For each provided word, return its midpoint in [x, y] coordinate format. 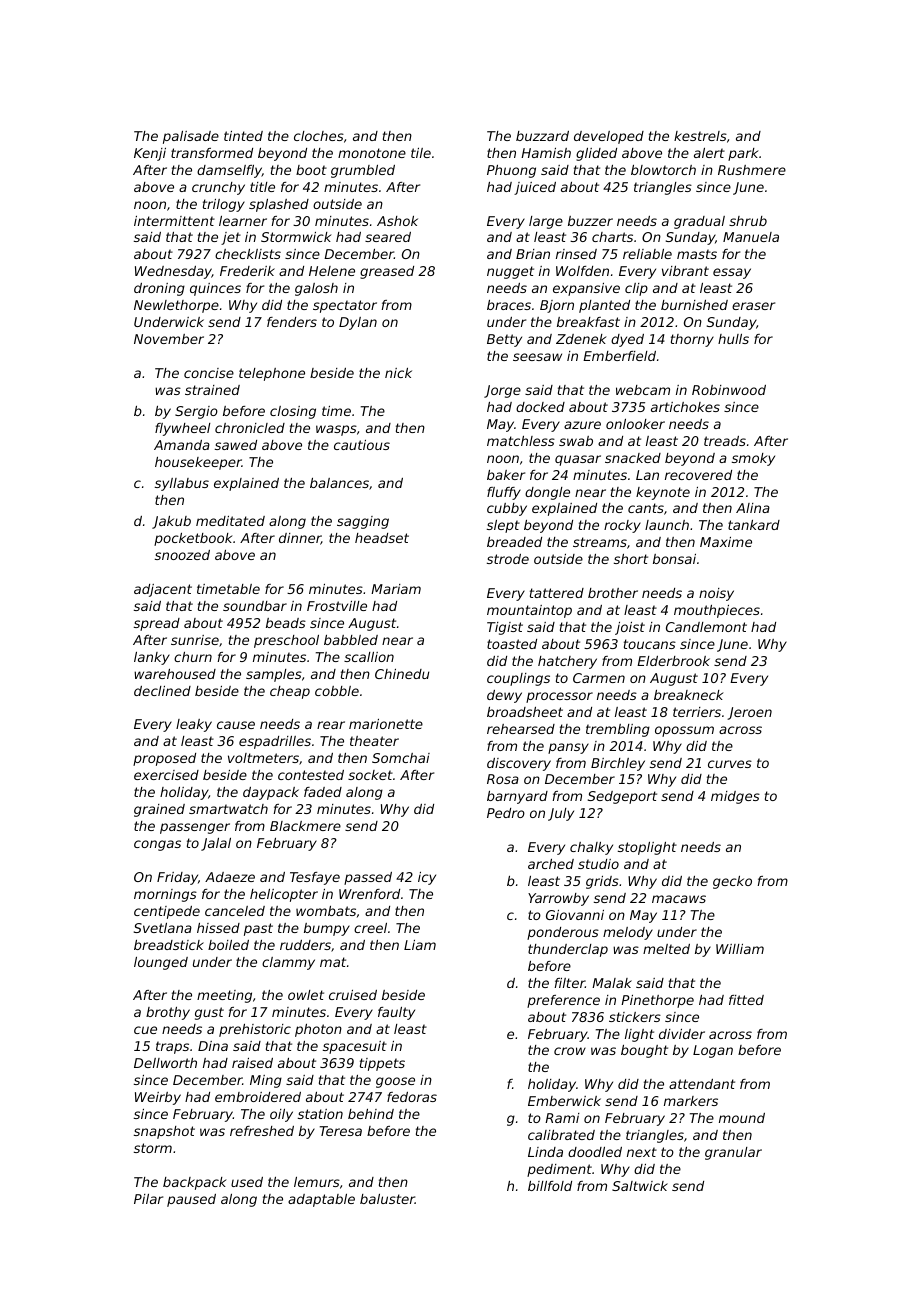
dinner [300, 539]
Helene [332, 271]
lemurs [317, 1182]
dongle [547, 493]
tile [421, 153]
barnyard [517, 797]
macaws [679, 899]
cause [236, 725]
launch [667, 525]
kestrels [700, 136]
